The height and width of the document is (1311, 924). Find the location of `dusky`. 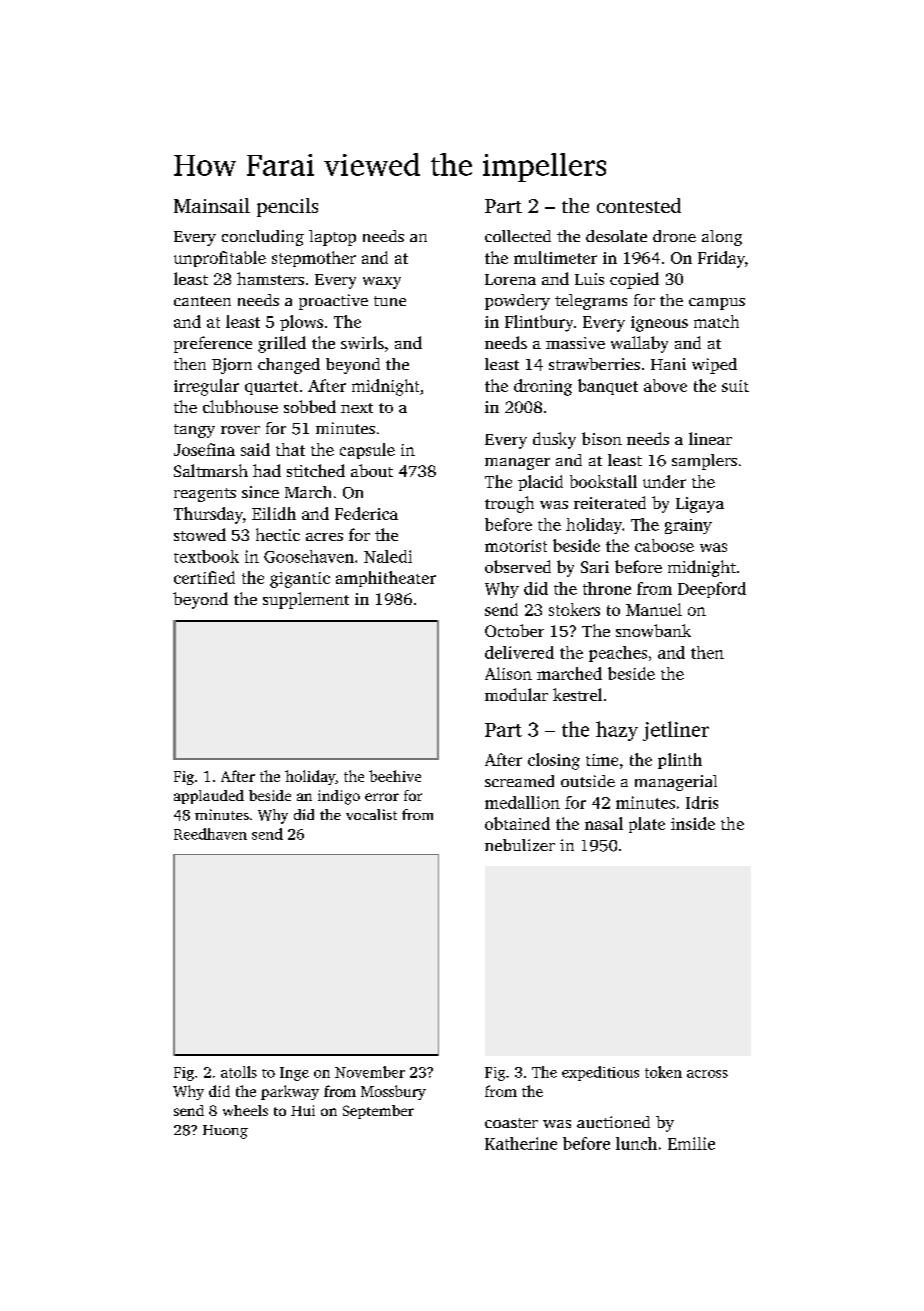

dusky is located at coordinates (554, 440).
